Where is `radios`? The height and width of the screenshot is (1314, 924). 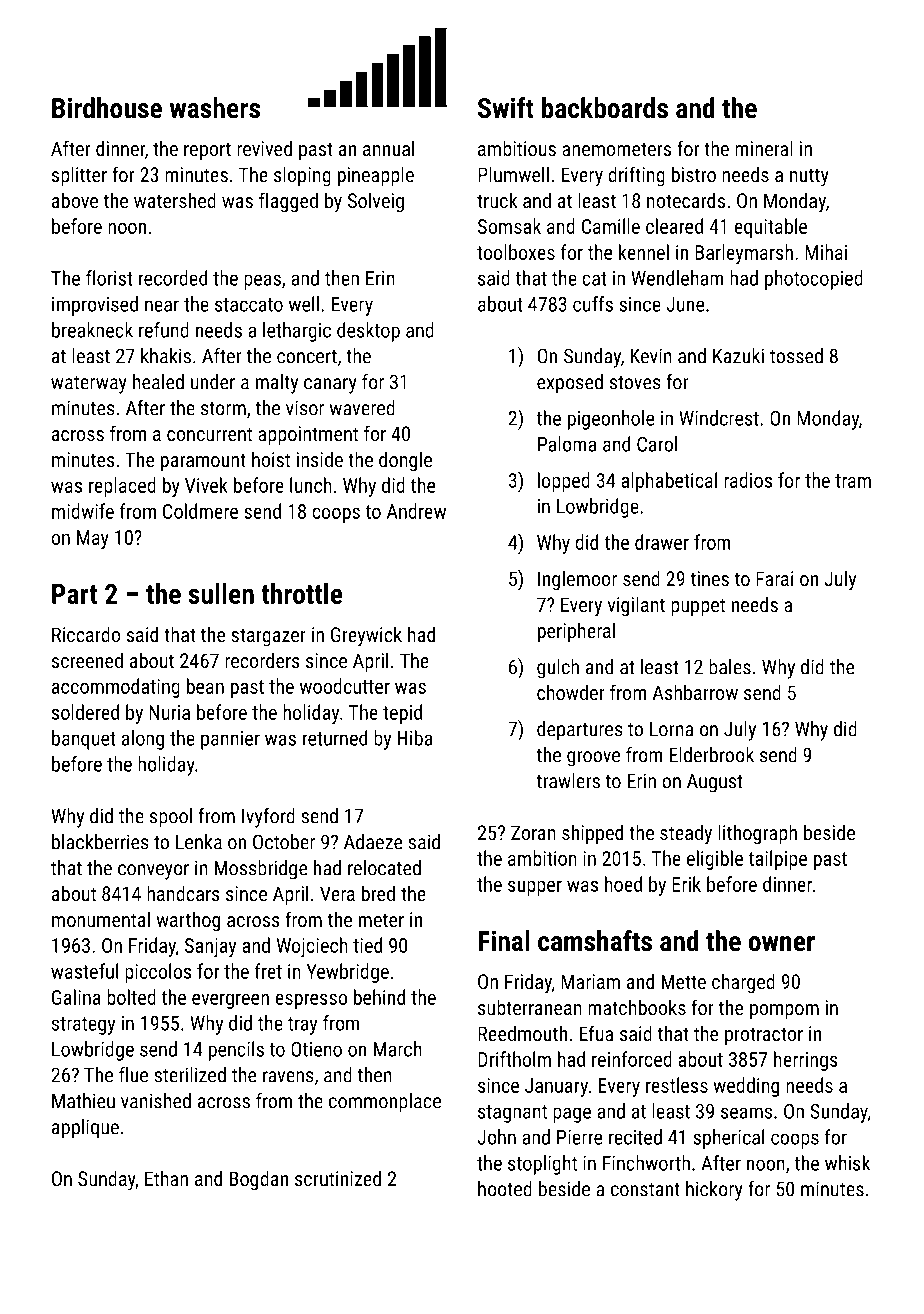 radios is located at coordinates (748, 480).
